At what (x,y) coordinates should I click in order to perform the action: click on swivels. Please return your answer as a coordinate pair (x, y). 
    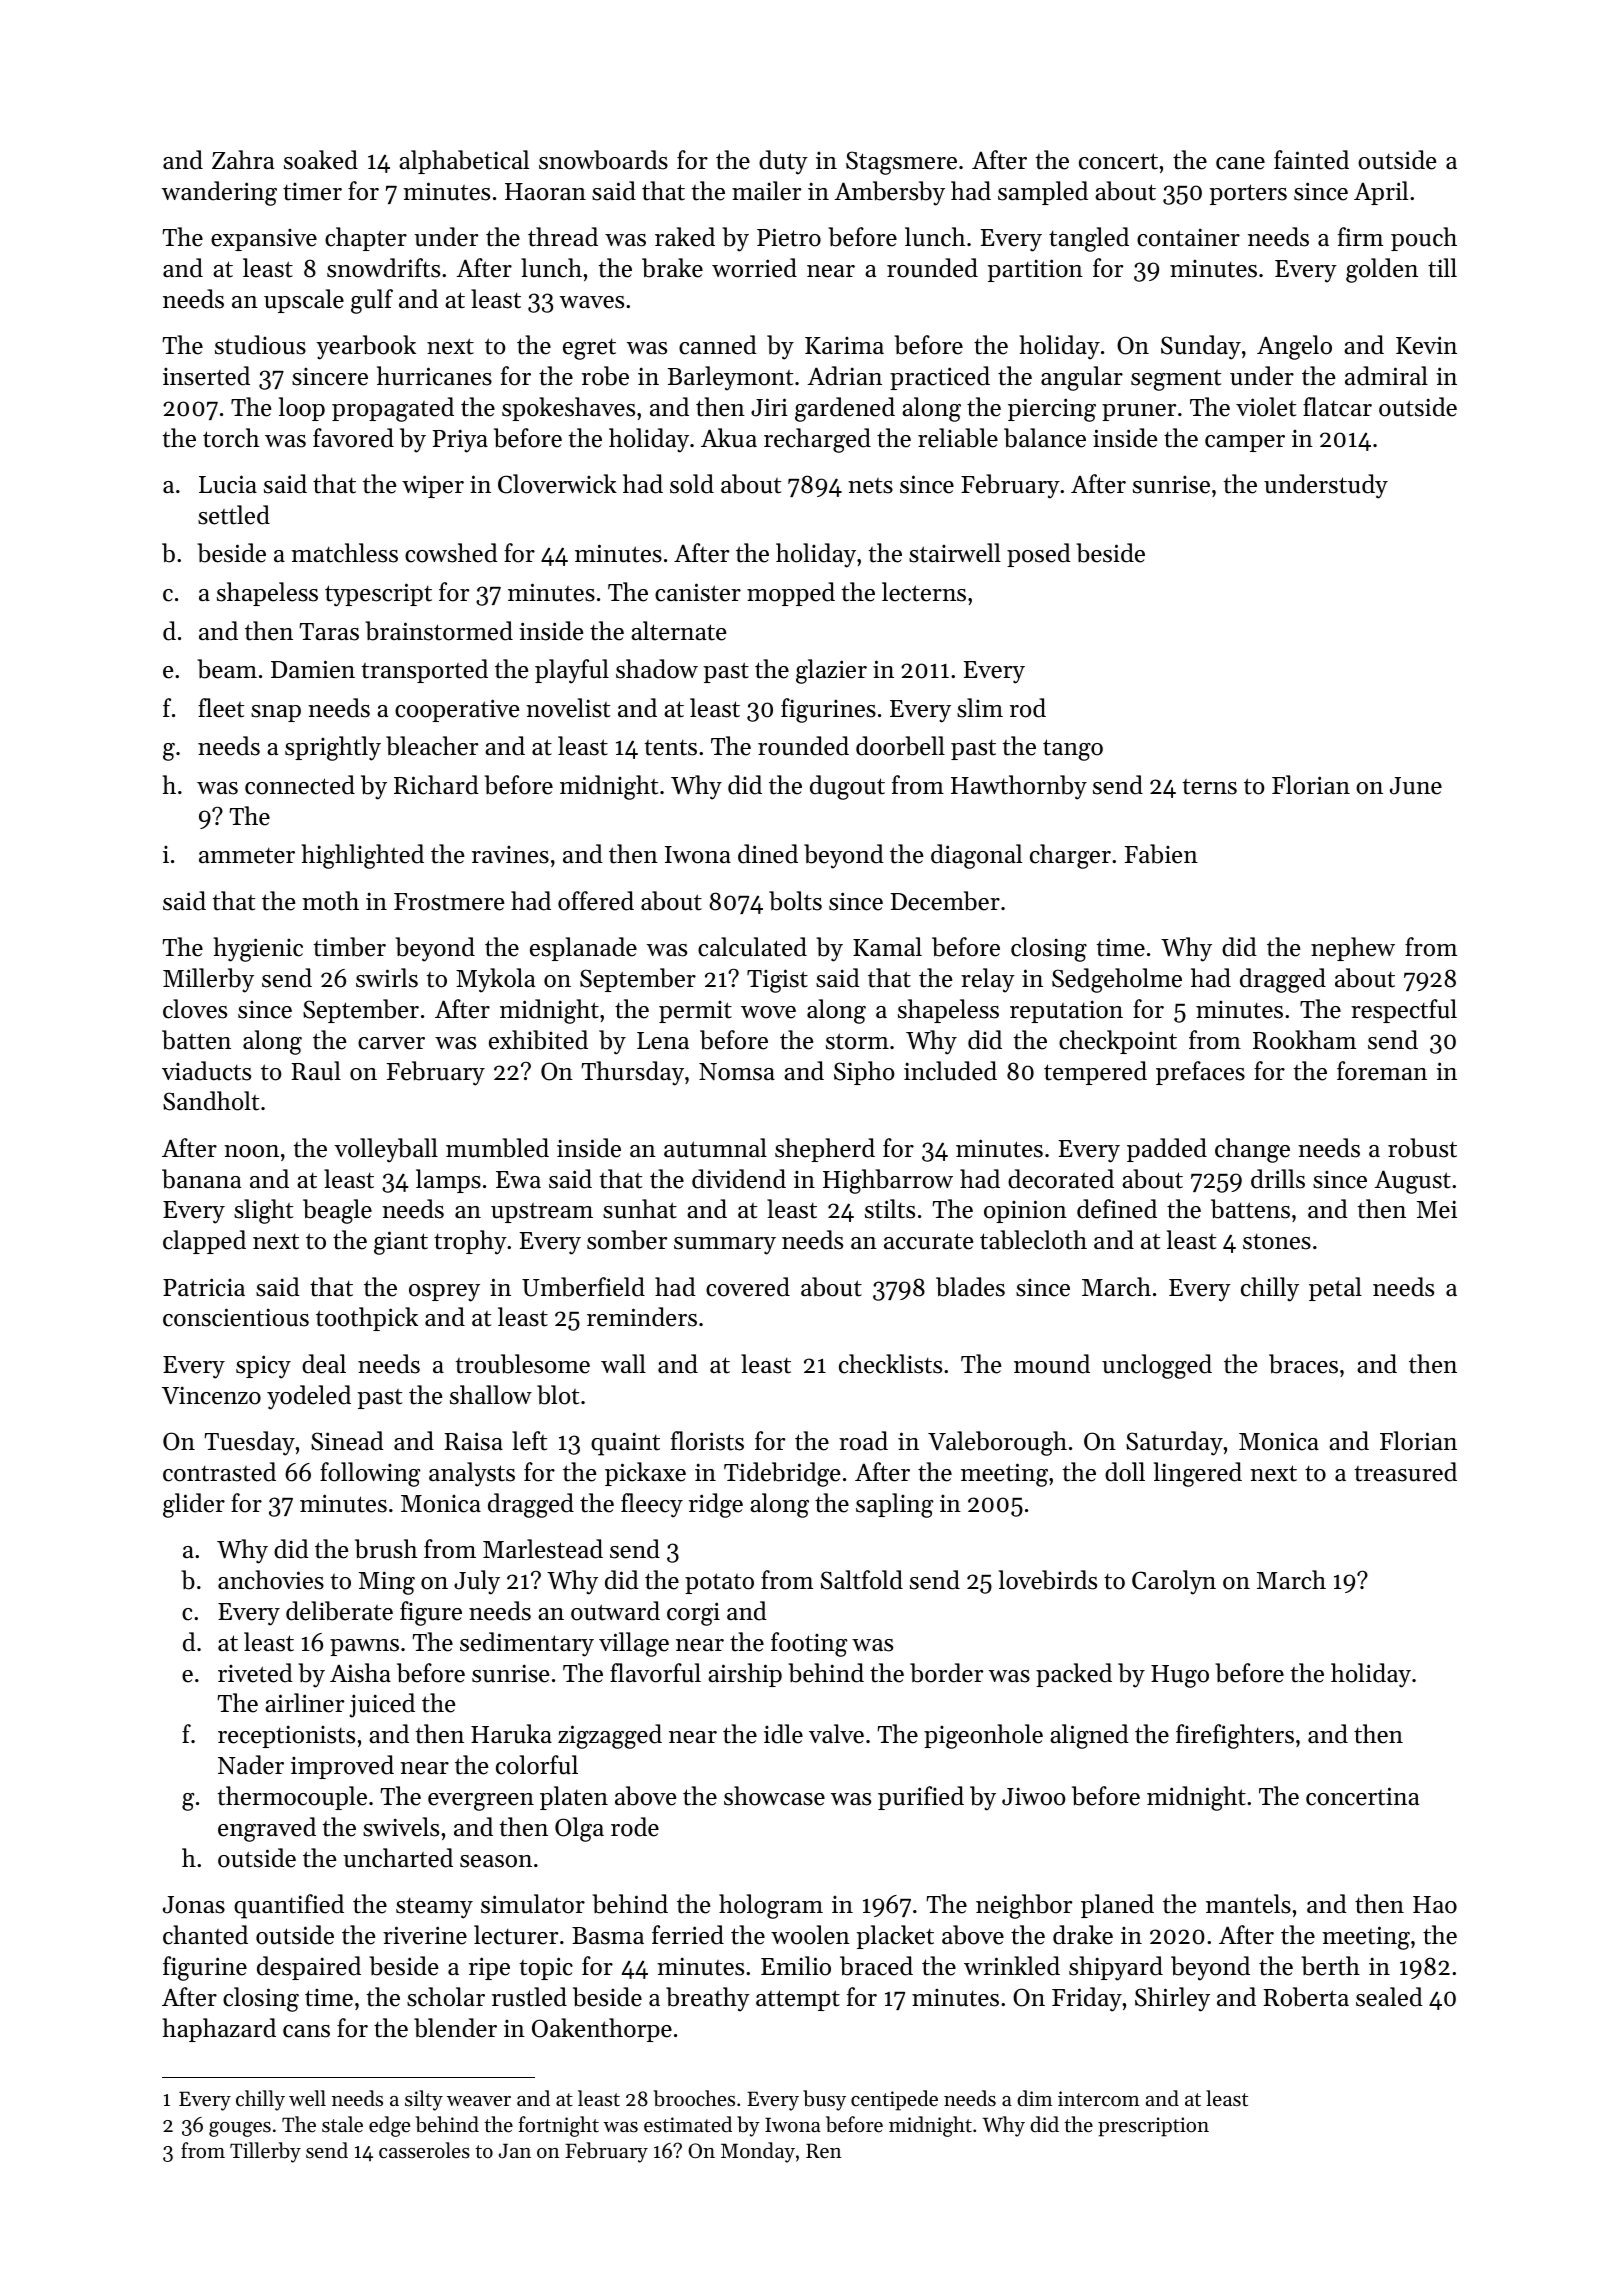
    Looking at the image, I should click on (401, 1827).
